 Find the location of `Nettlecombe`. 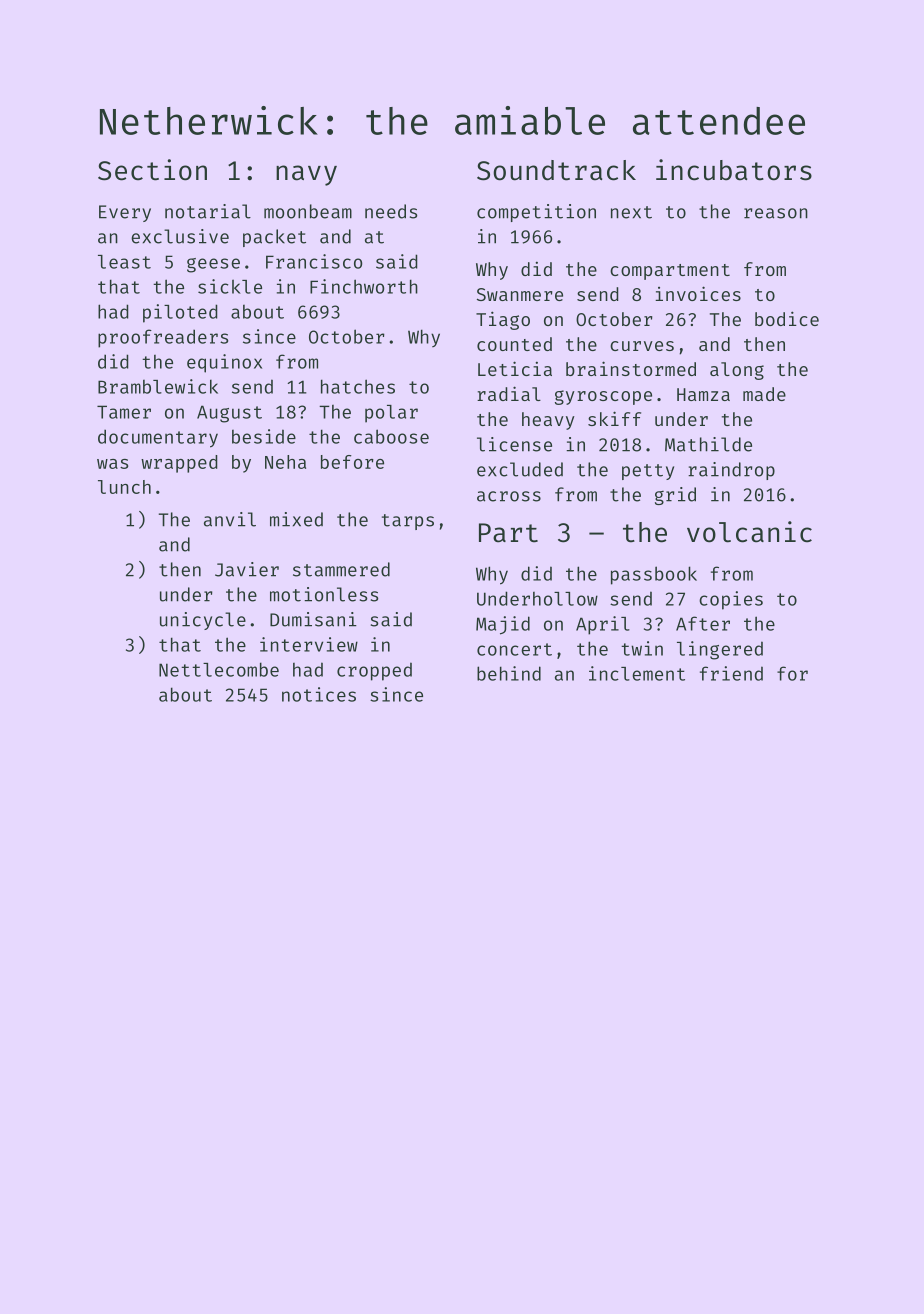

Nettlecombe is located at coordinates (219, 669).
